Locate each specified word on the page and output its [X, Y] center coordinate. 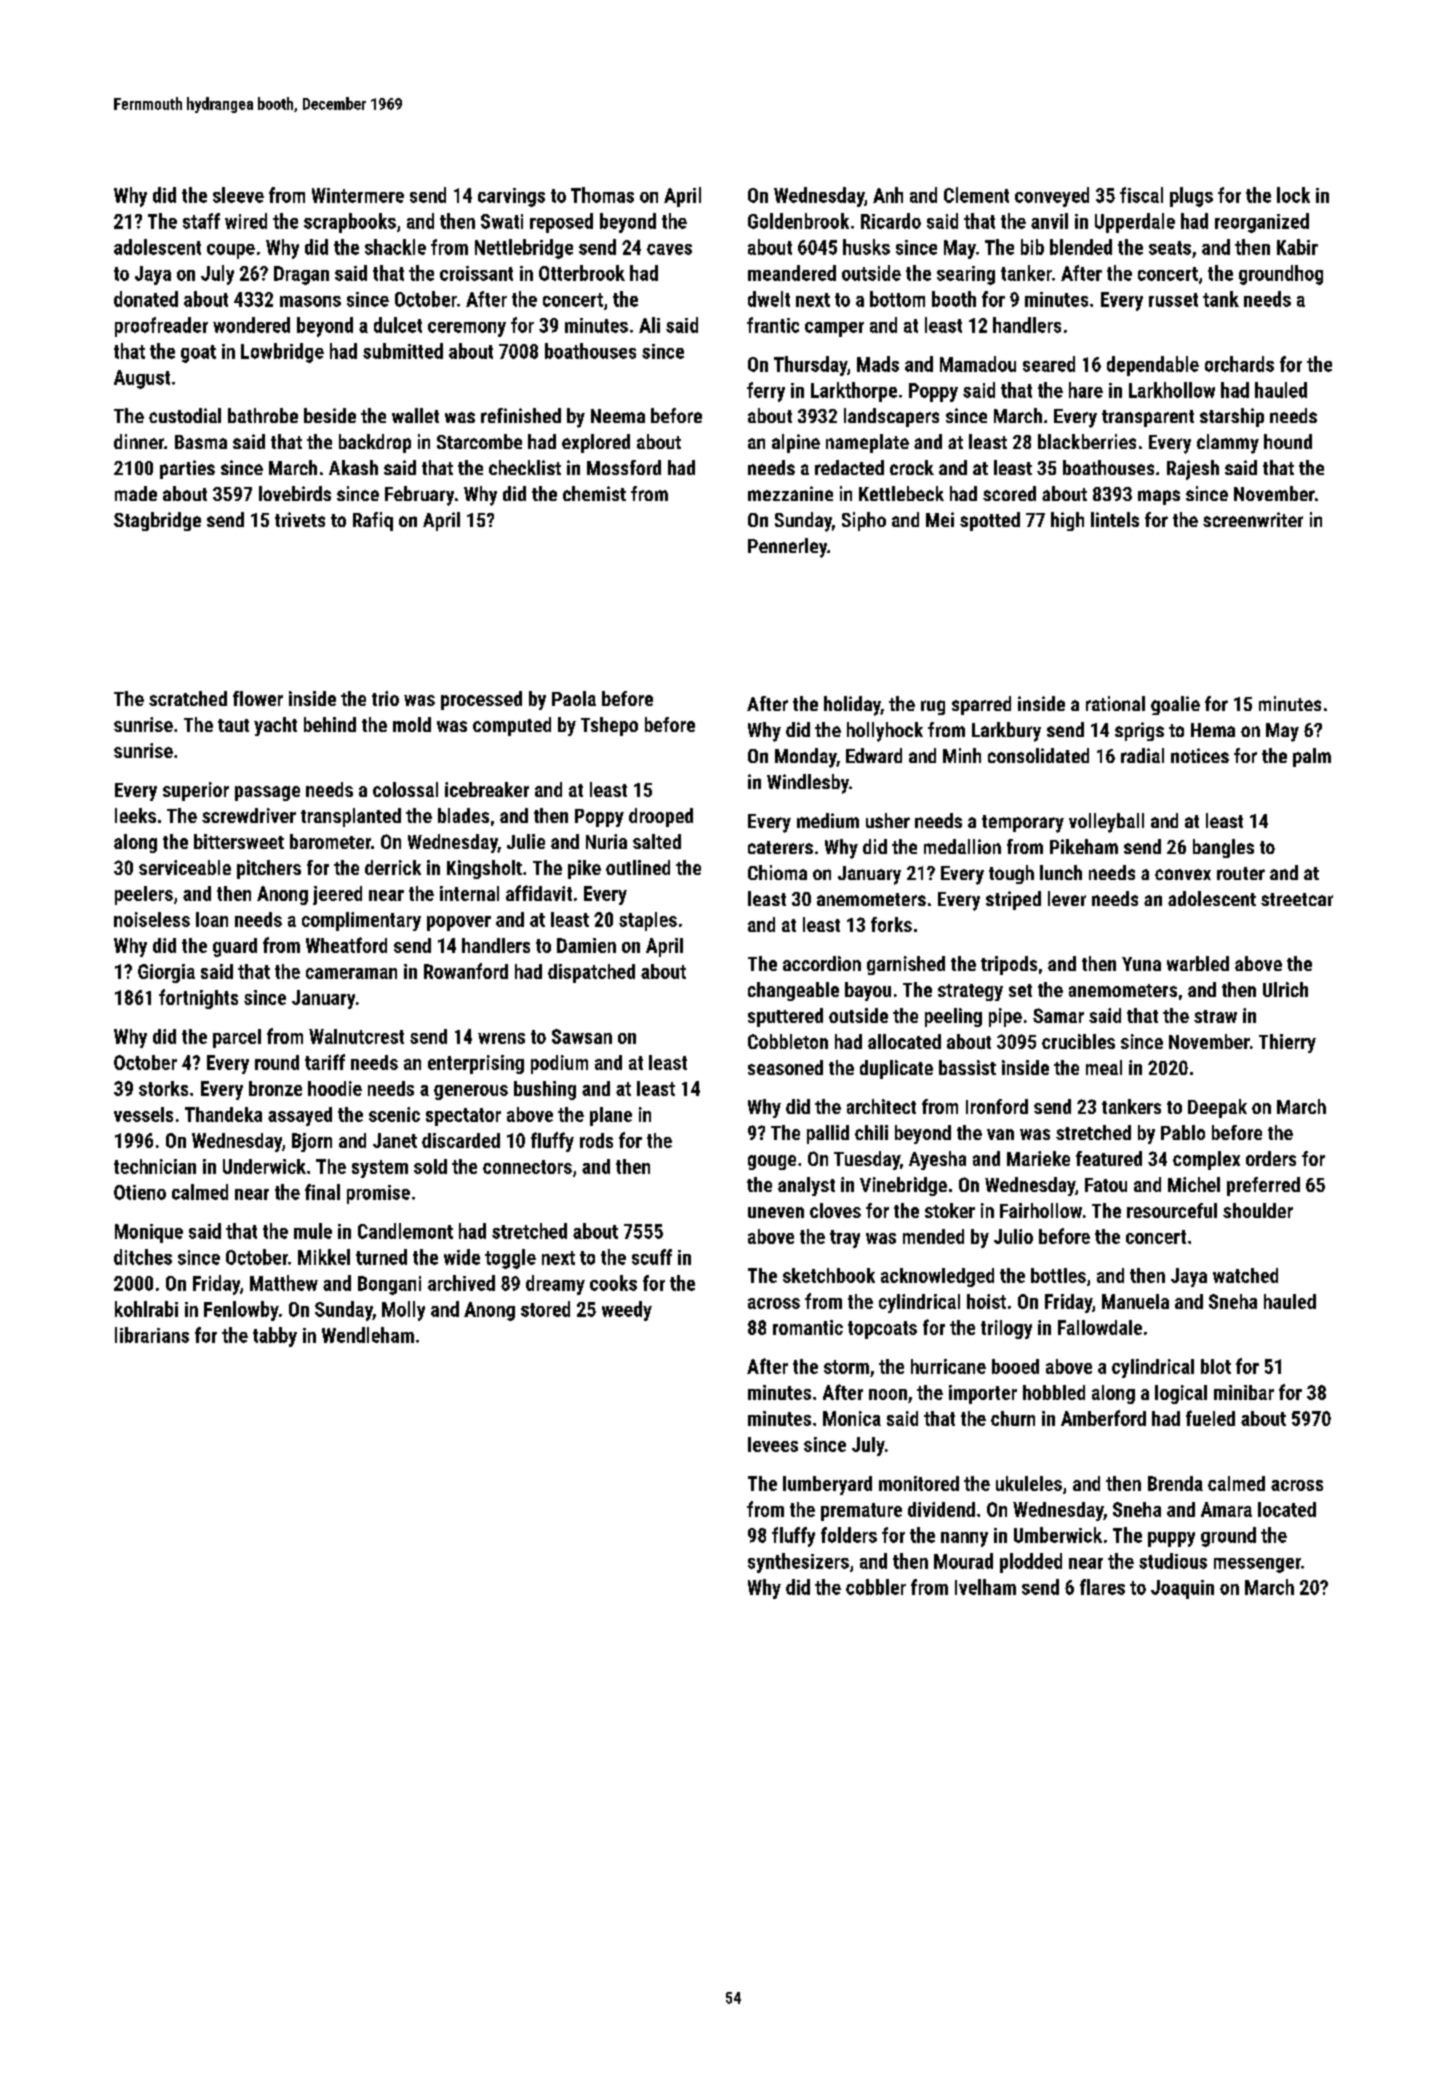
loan [212, 919]
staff [201, 221]
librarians [152, 1335]
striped [1013, 900]
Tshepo [609, 726]
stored [545, 1309]
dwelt [769, 299]
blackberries [1087, 441]
